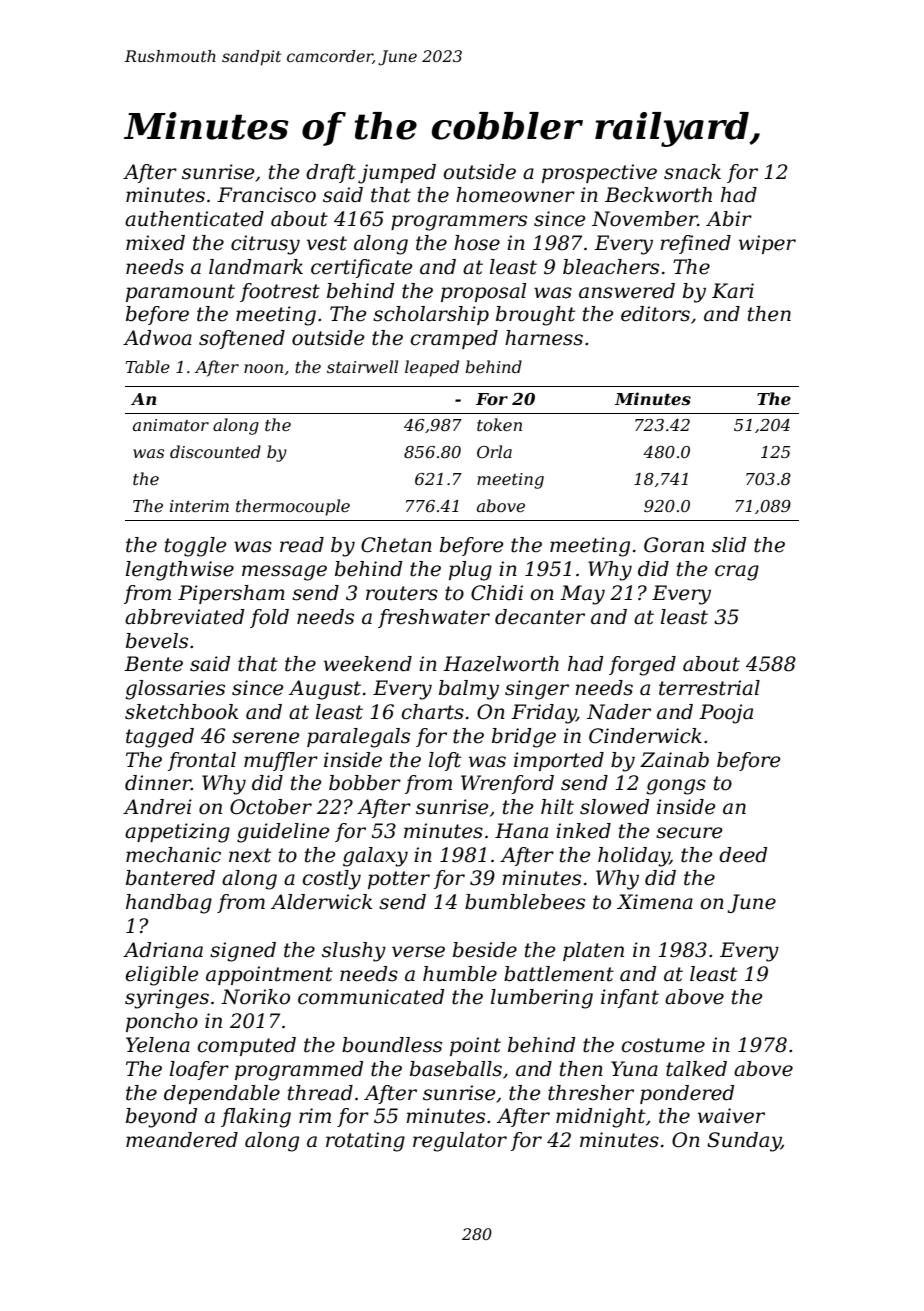 This screenshot has height=1311, width=924. What do you see at coordinates (655, 902) in the screenshot?
I see `Ximena` at bounding box center [655, 902].
